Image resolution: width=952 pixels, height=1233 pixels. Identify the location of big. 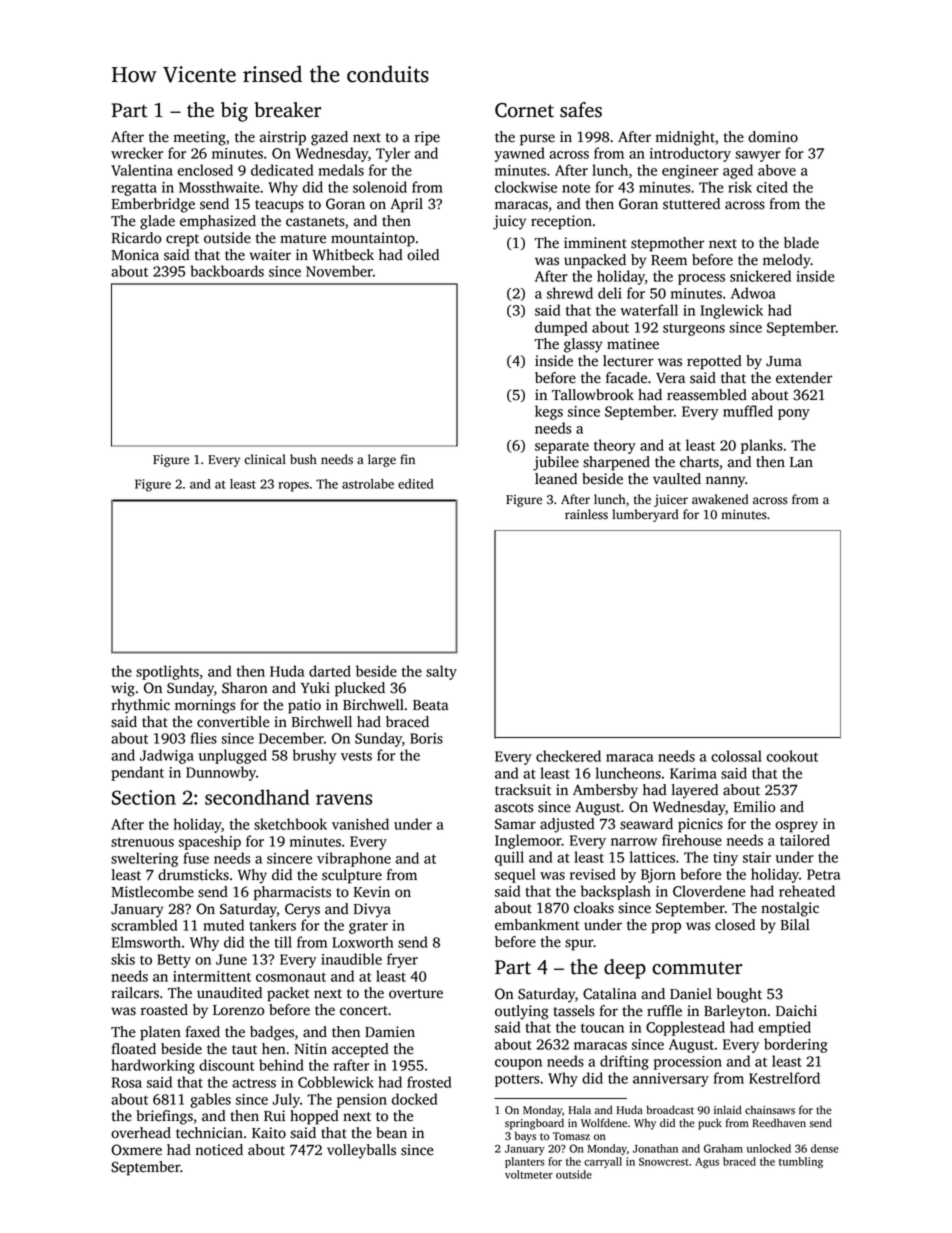
(234, 112).
